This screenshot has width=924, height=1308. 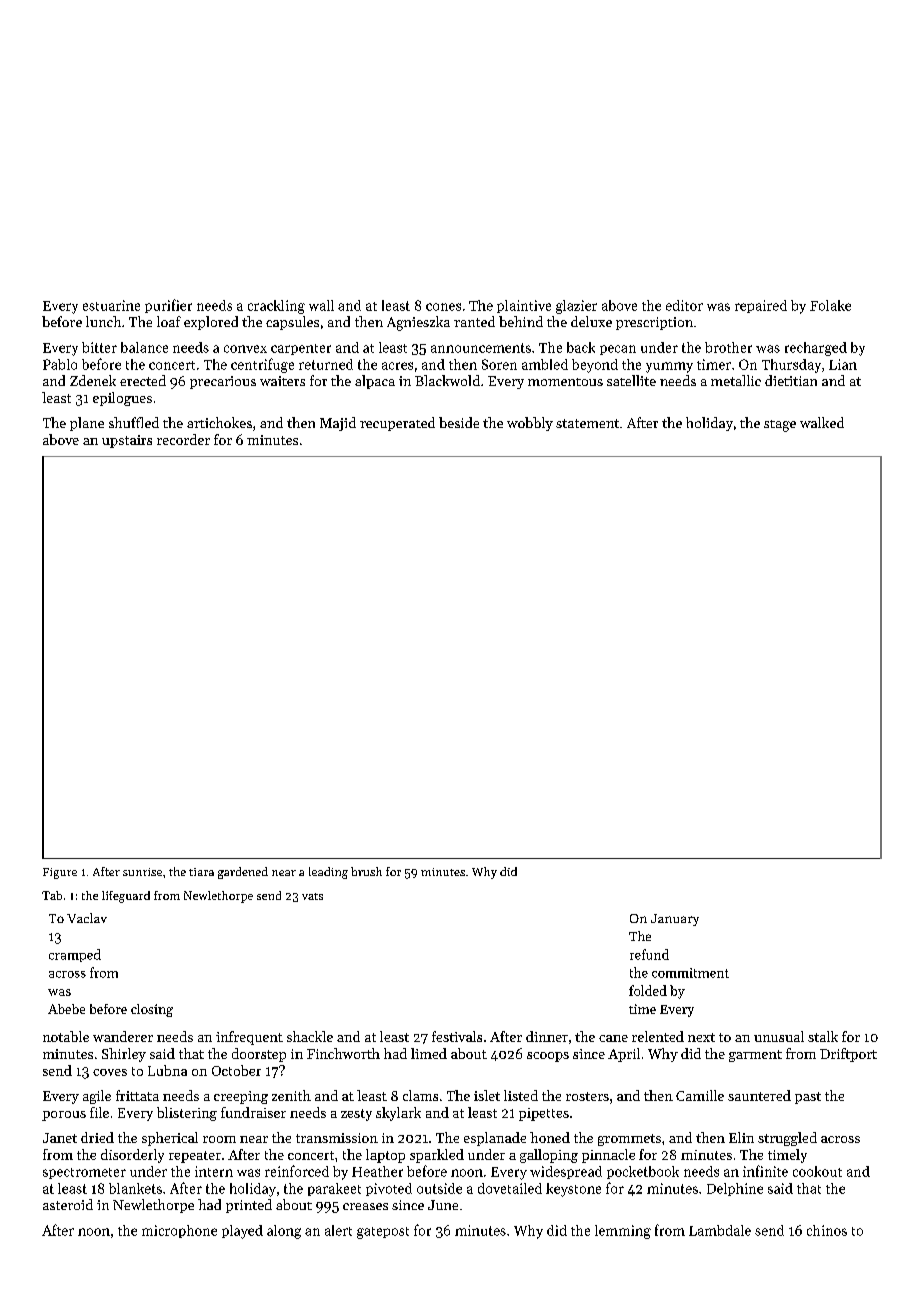 I want to click on dried, so click(x=97, y=1137).
